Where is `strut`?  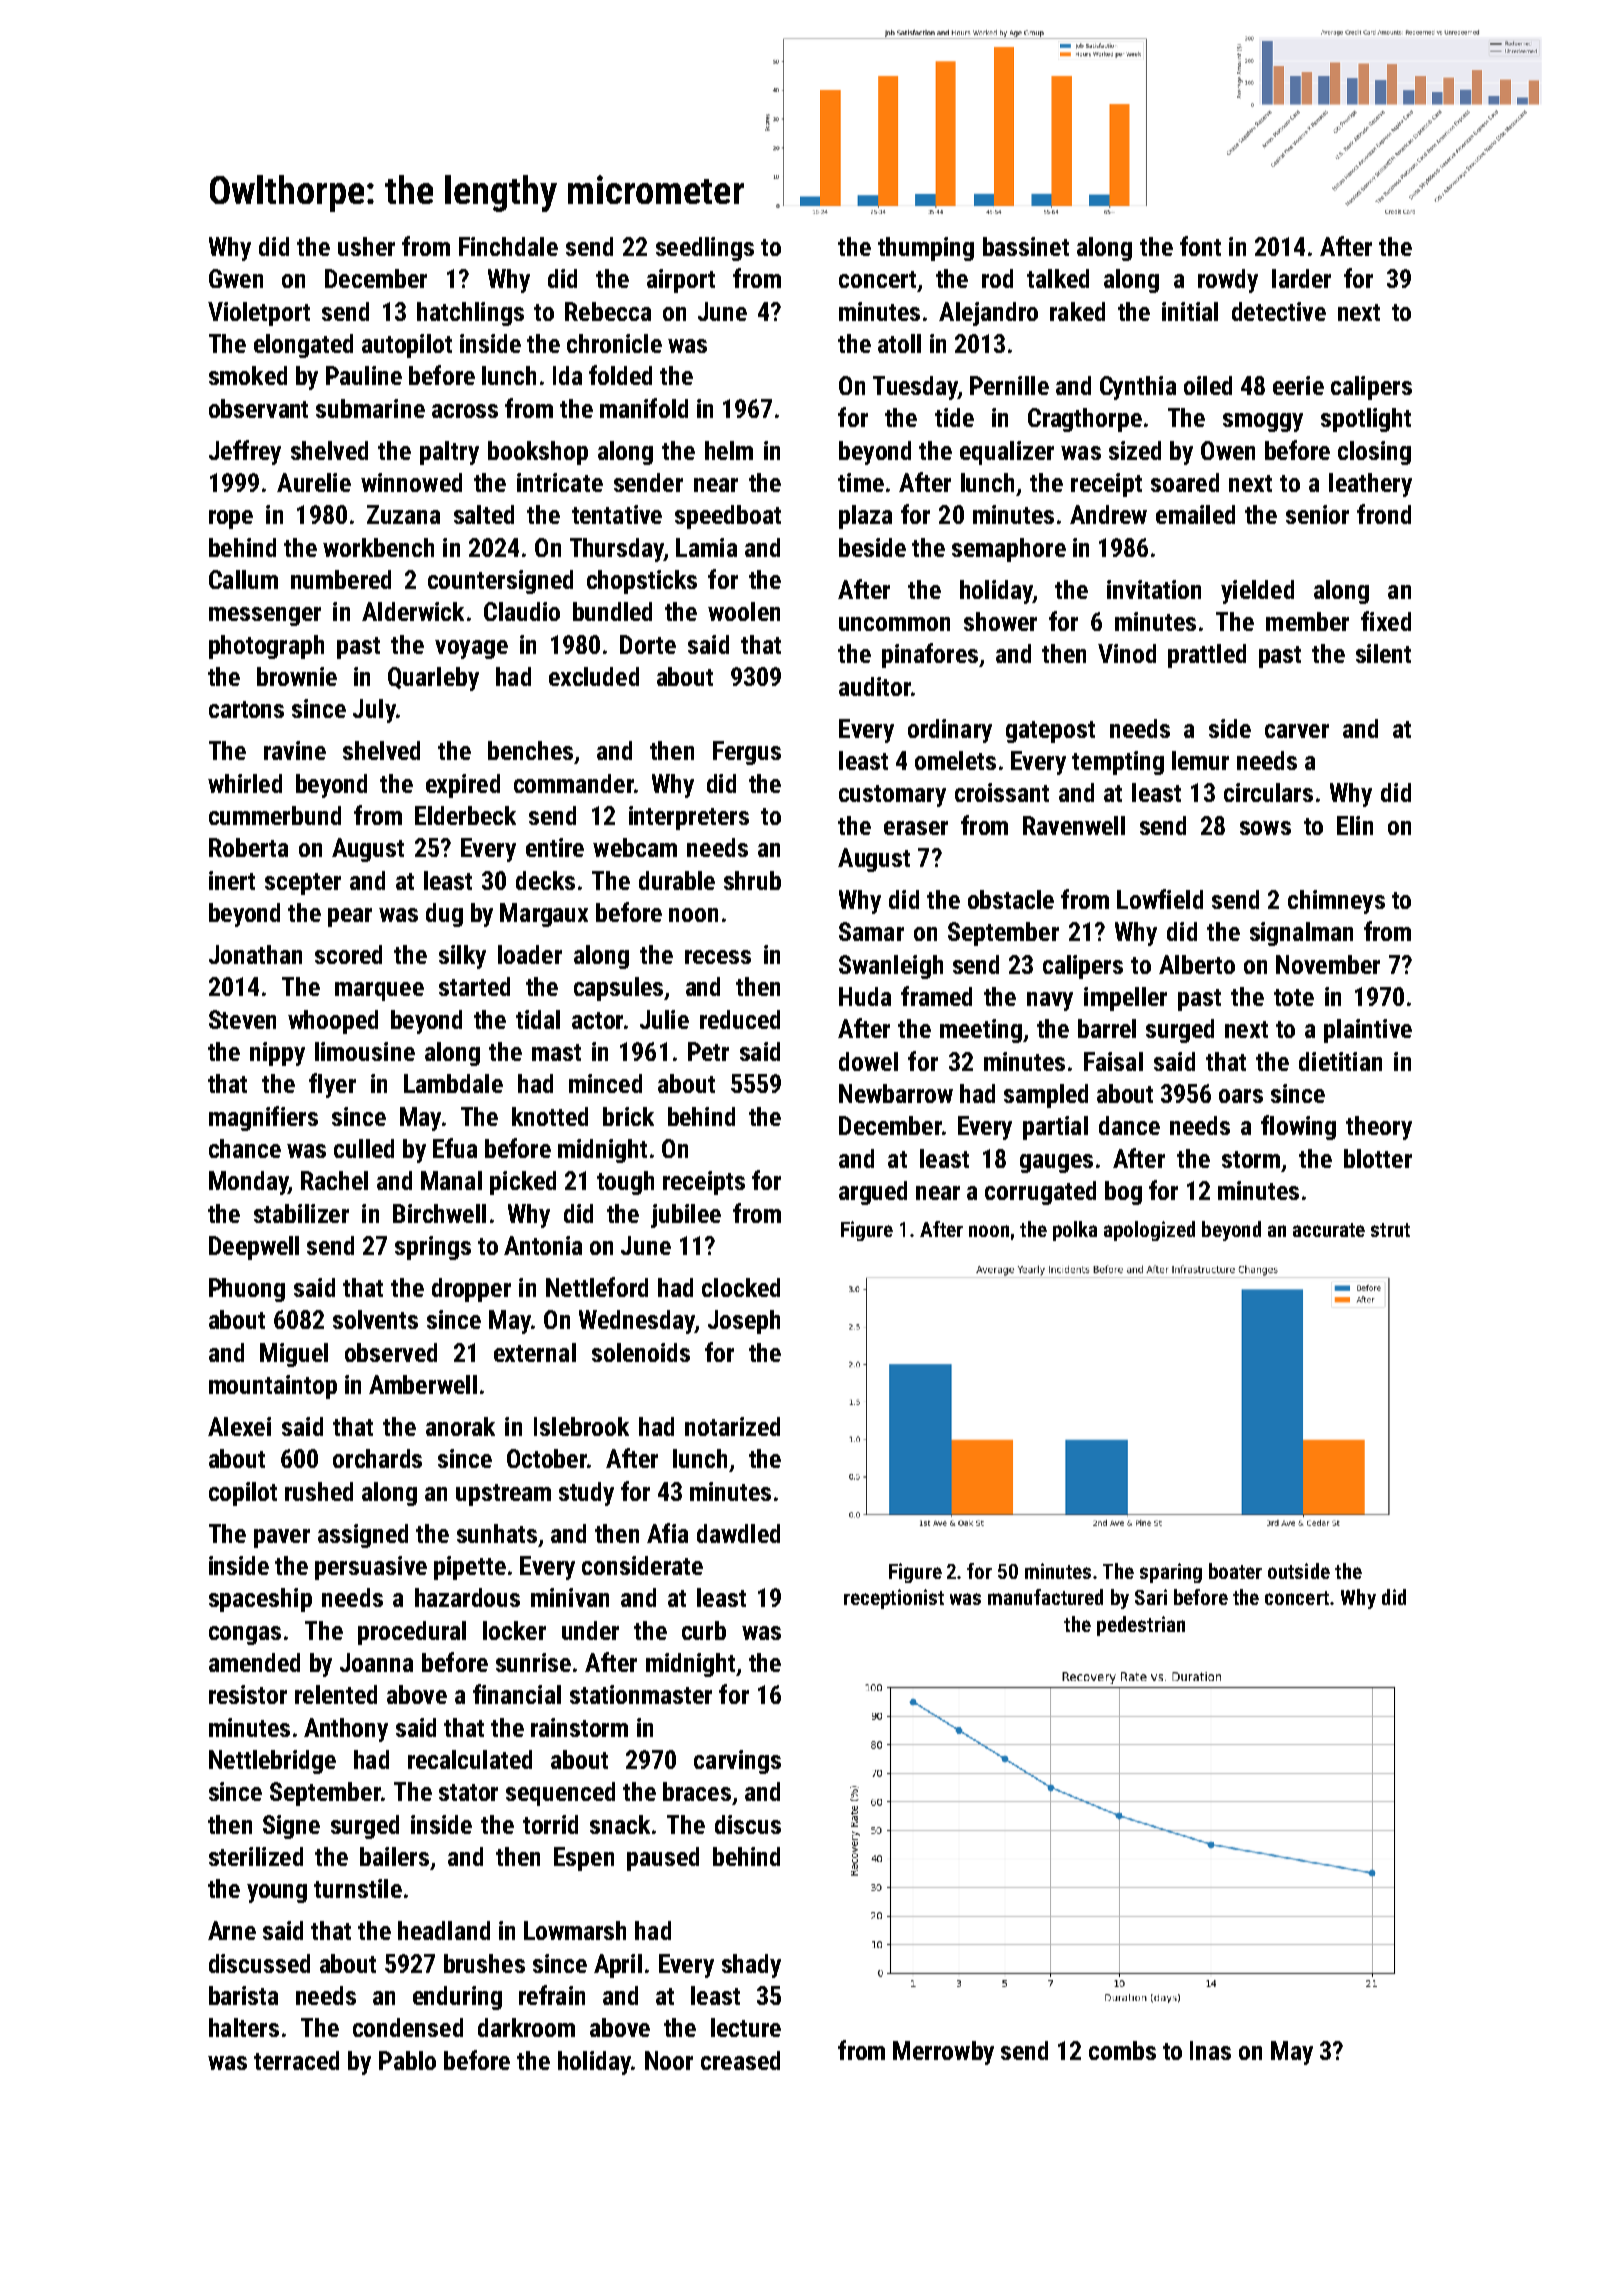
strut is located at coordinates (1390, 1230).
